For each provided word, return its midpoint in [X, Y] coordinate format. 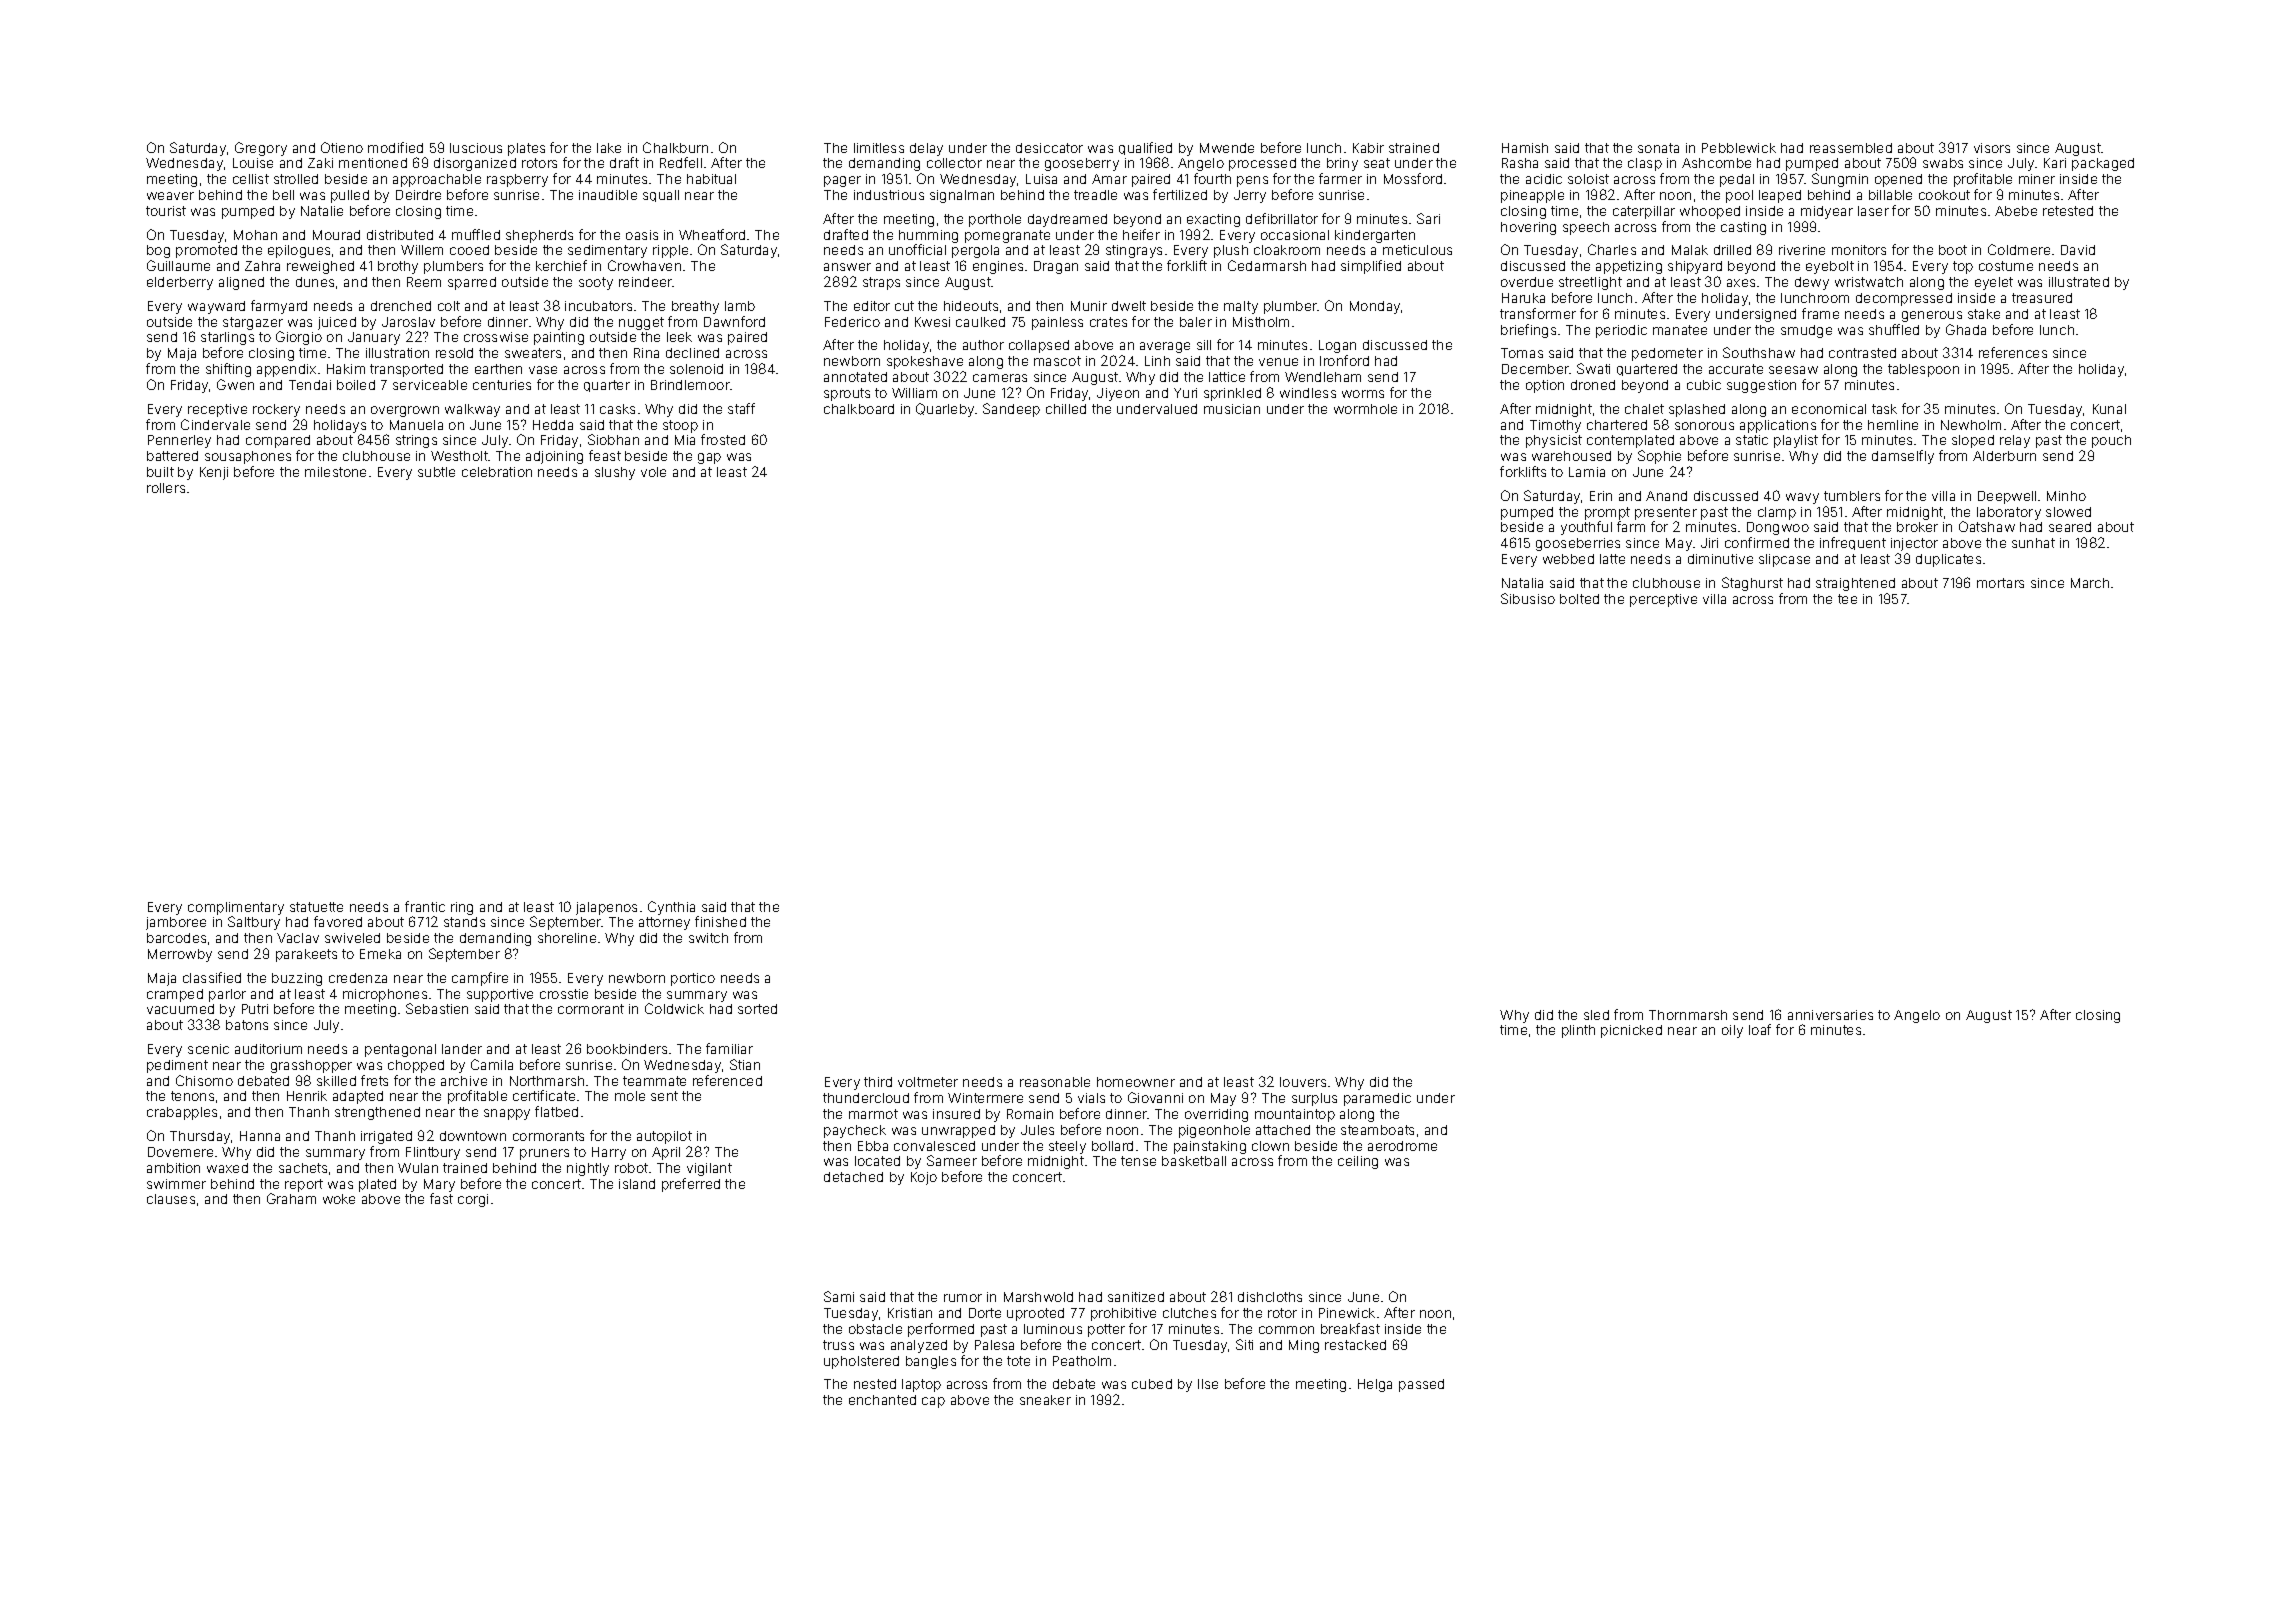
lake [609, 148]
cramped [175, 995]
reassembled [1851, 148]
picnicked [1631, 1031]
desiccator [1049, 148]
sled [1596, 1015]
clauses [171, 1199]
